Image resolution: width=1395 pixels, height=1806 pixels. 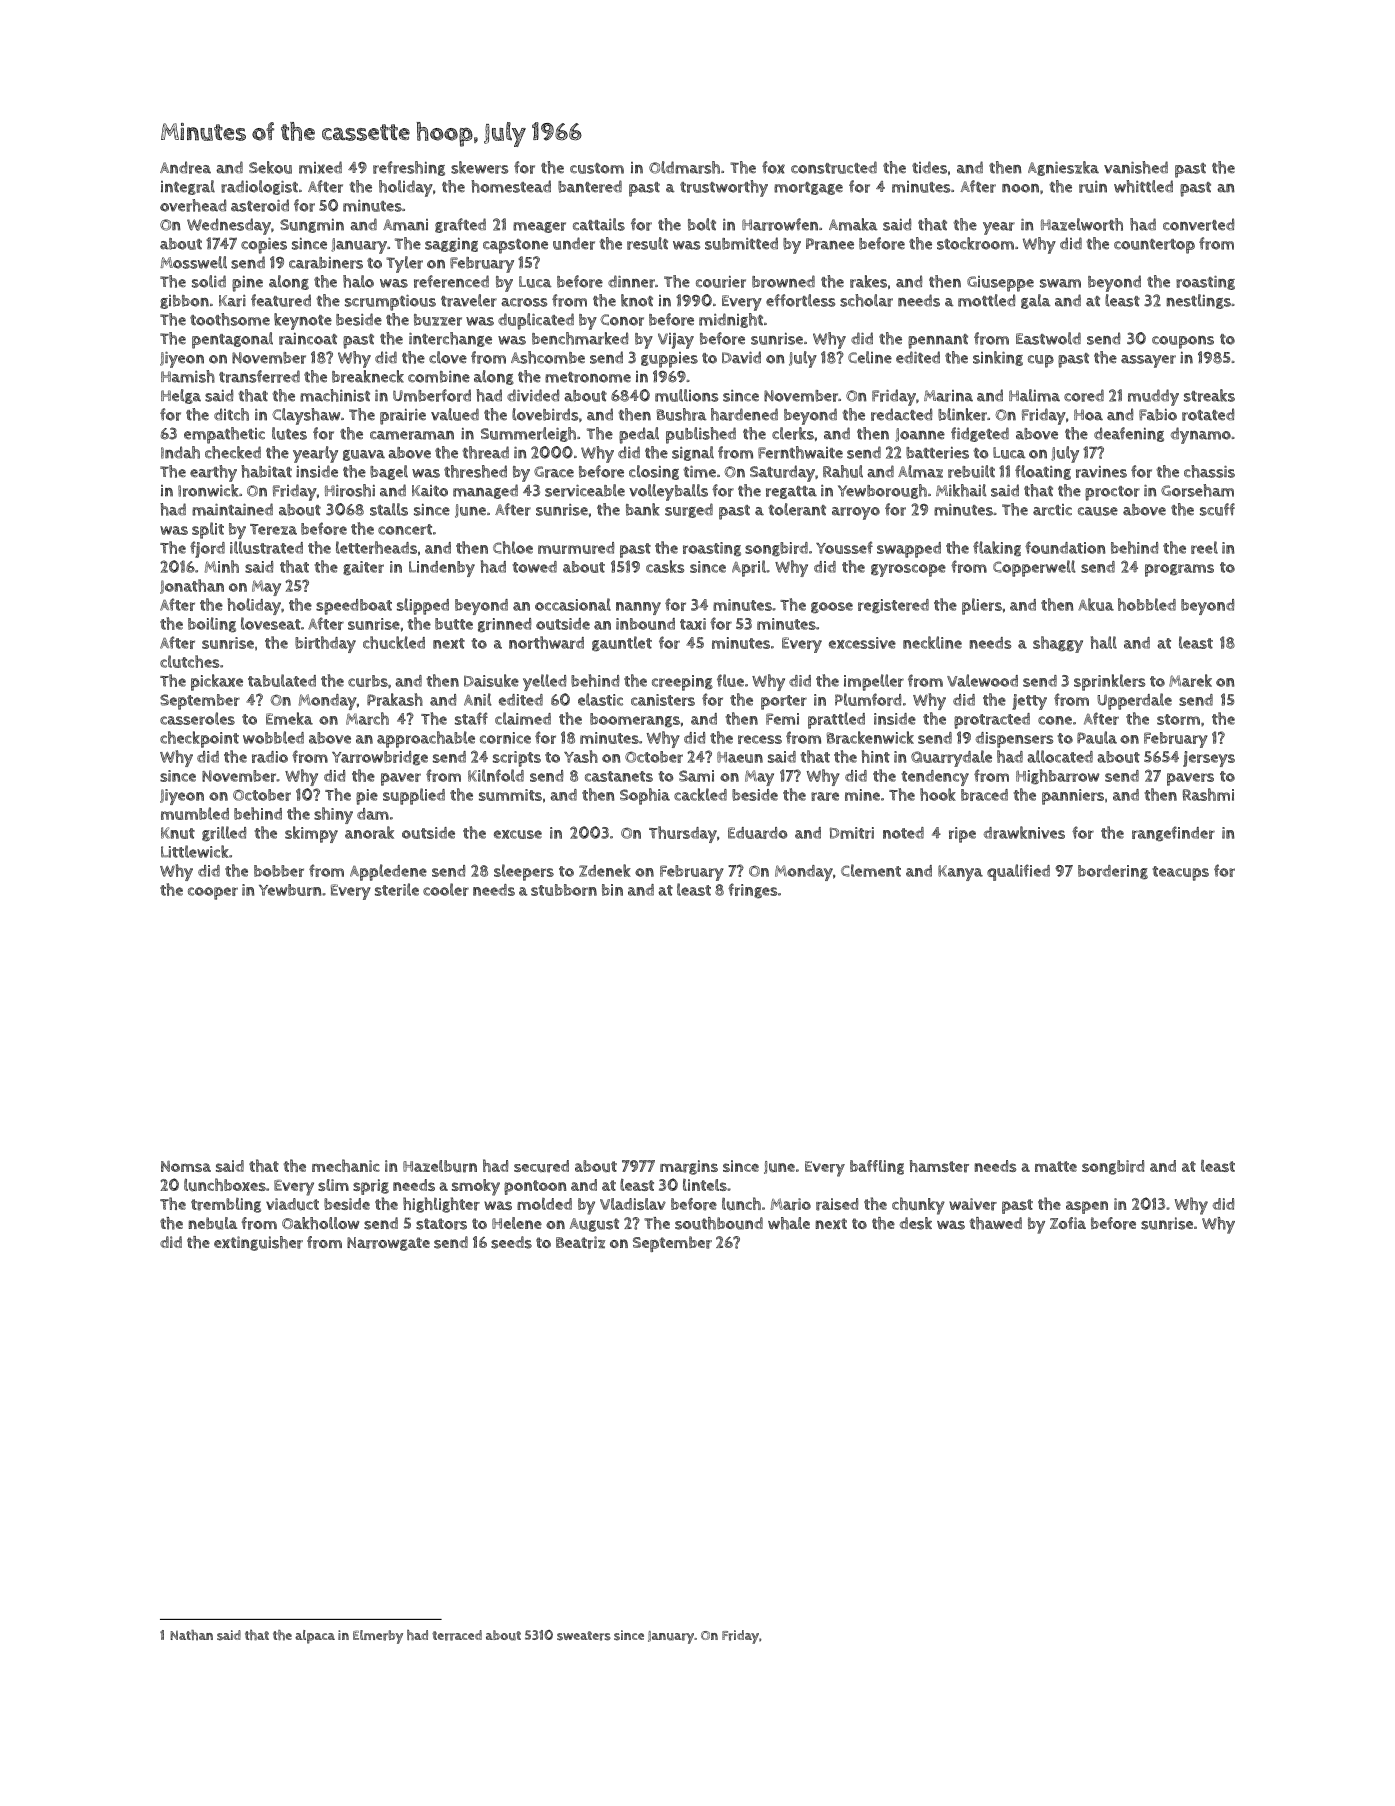 I want to click on Youssef, so click(x=844, y=547).
